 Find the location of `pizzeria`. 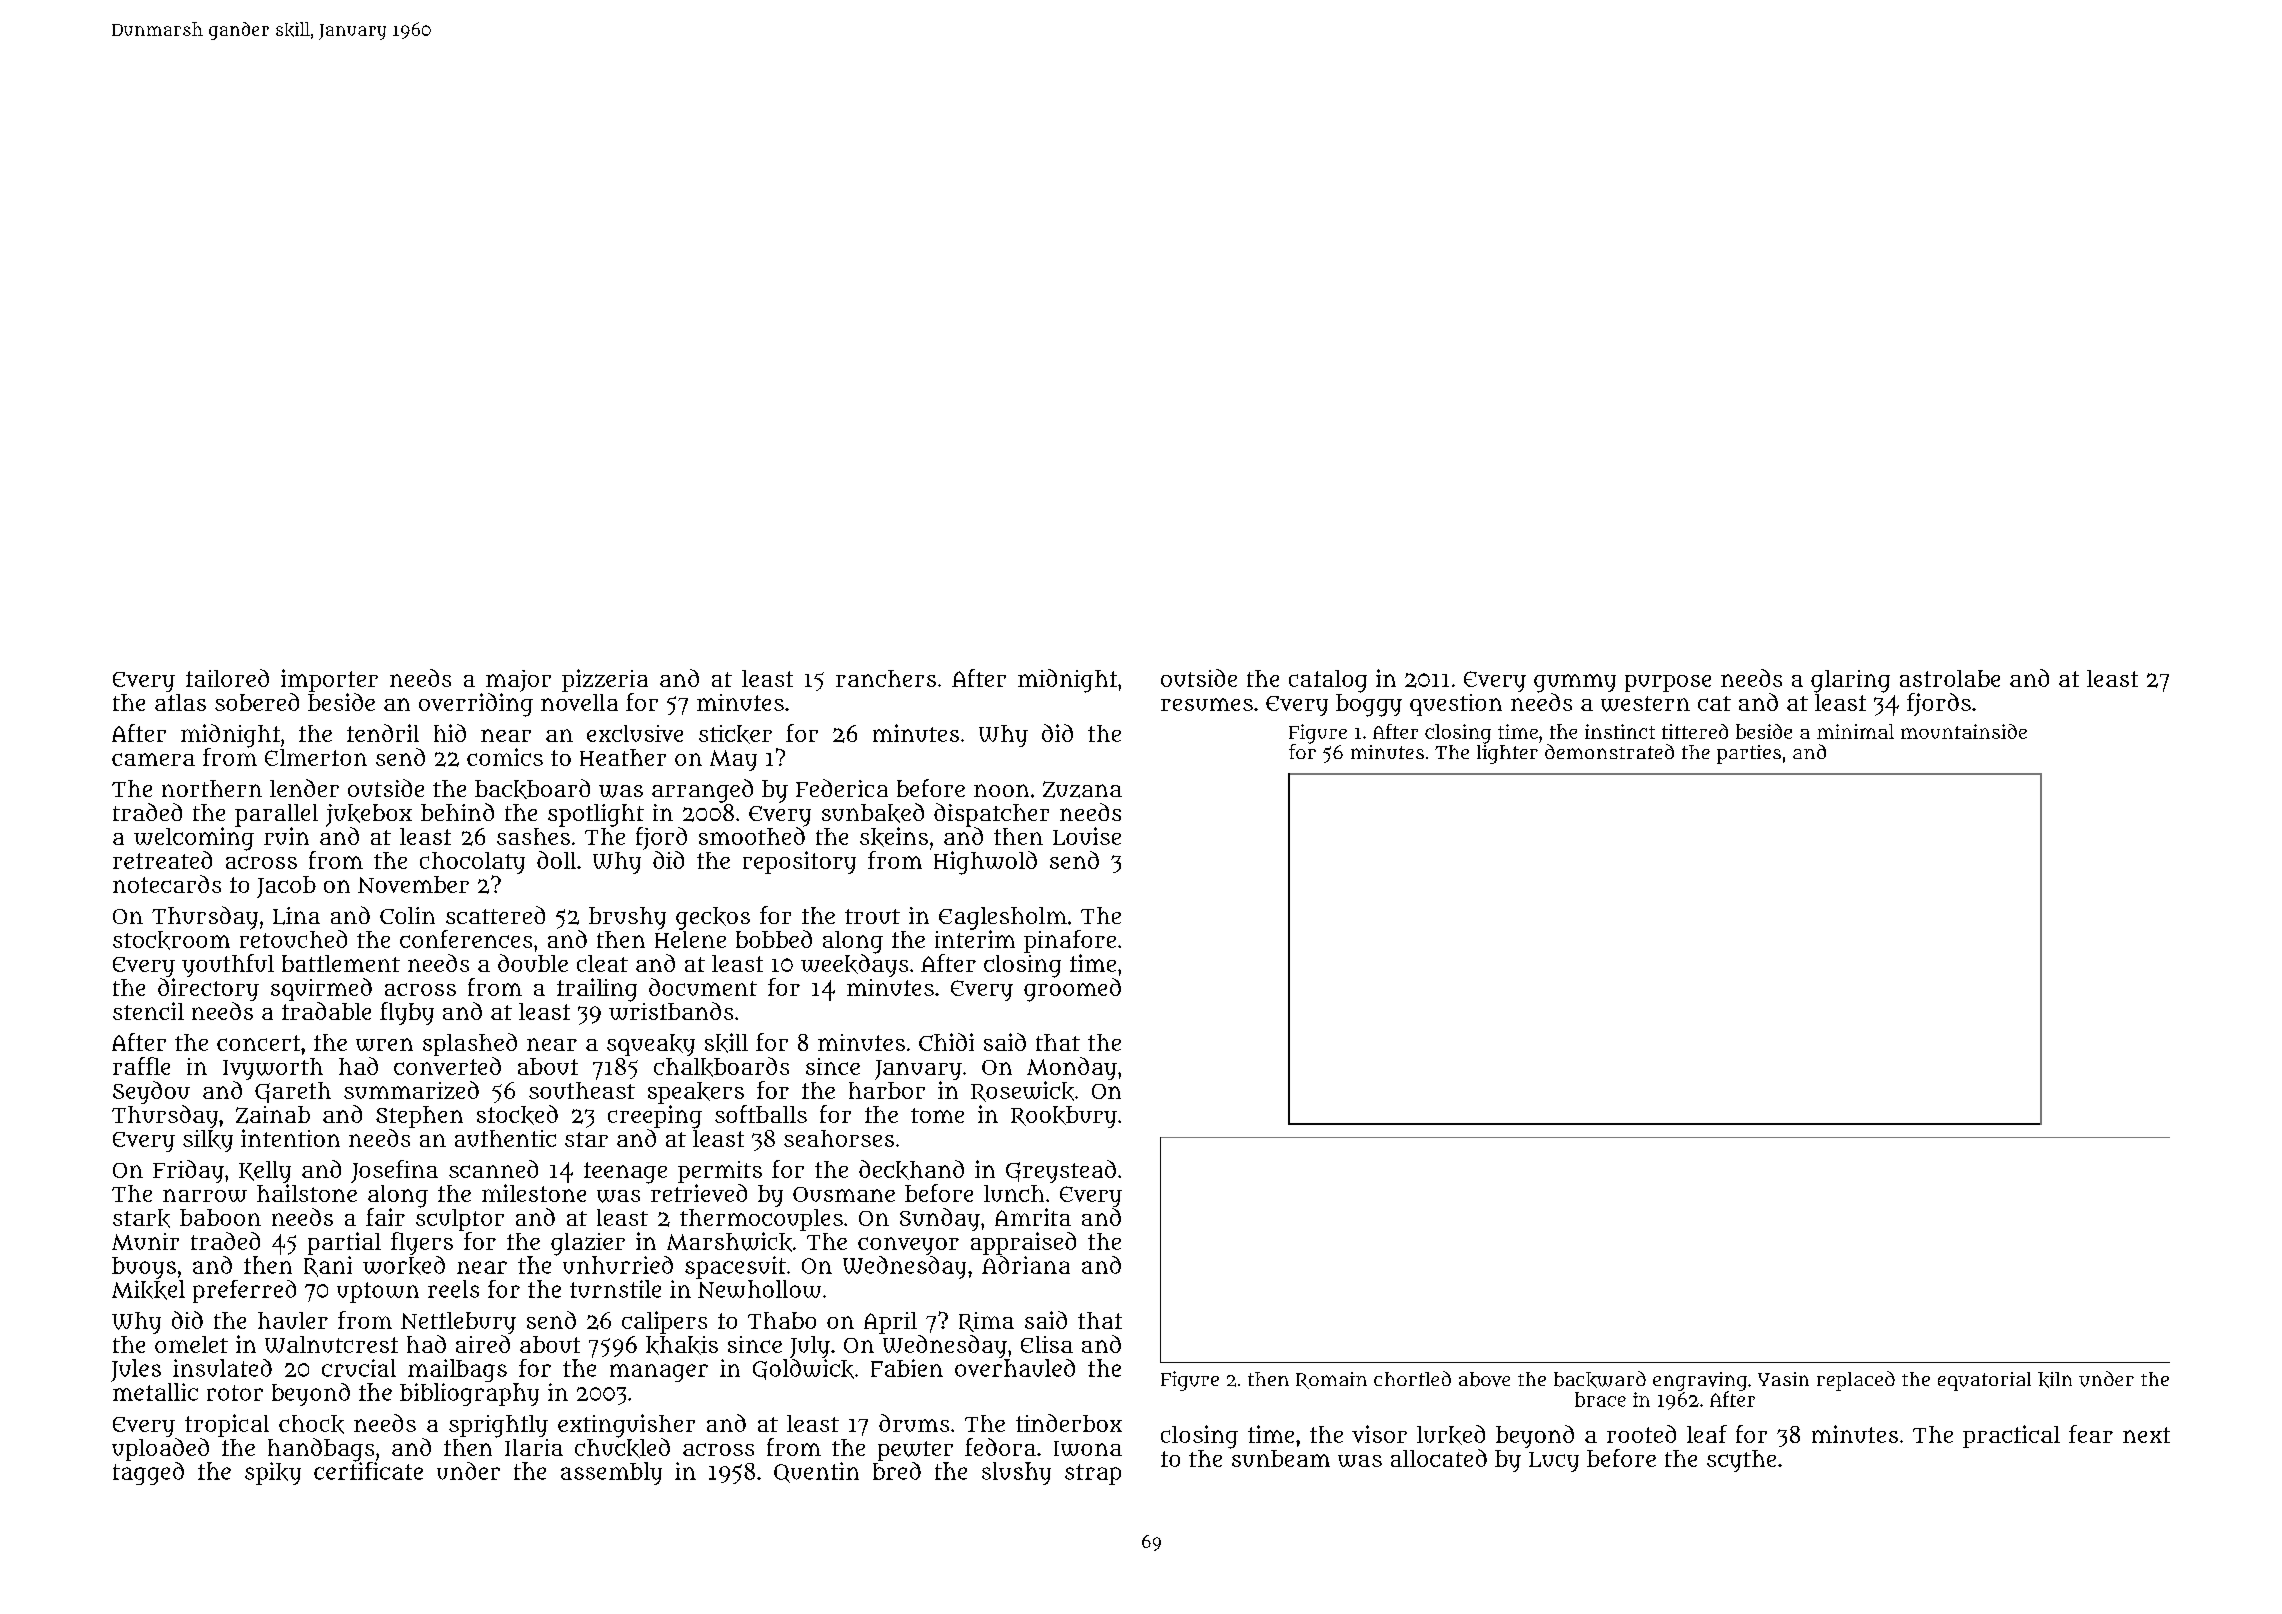

pizzeria is located at coordinates (605, 680).
